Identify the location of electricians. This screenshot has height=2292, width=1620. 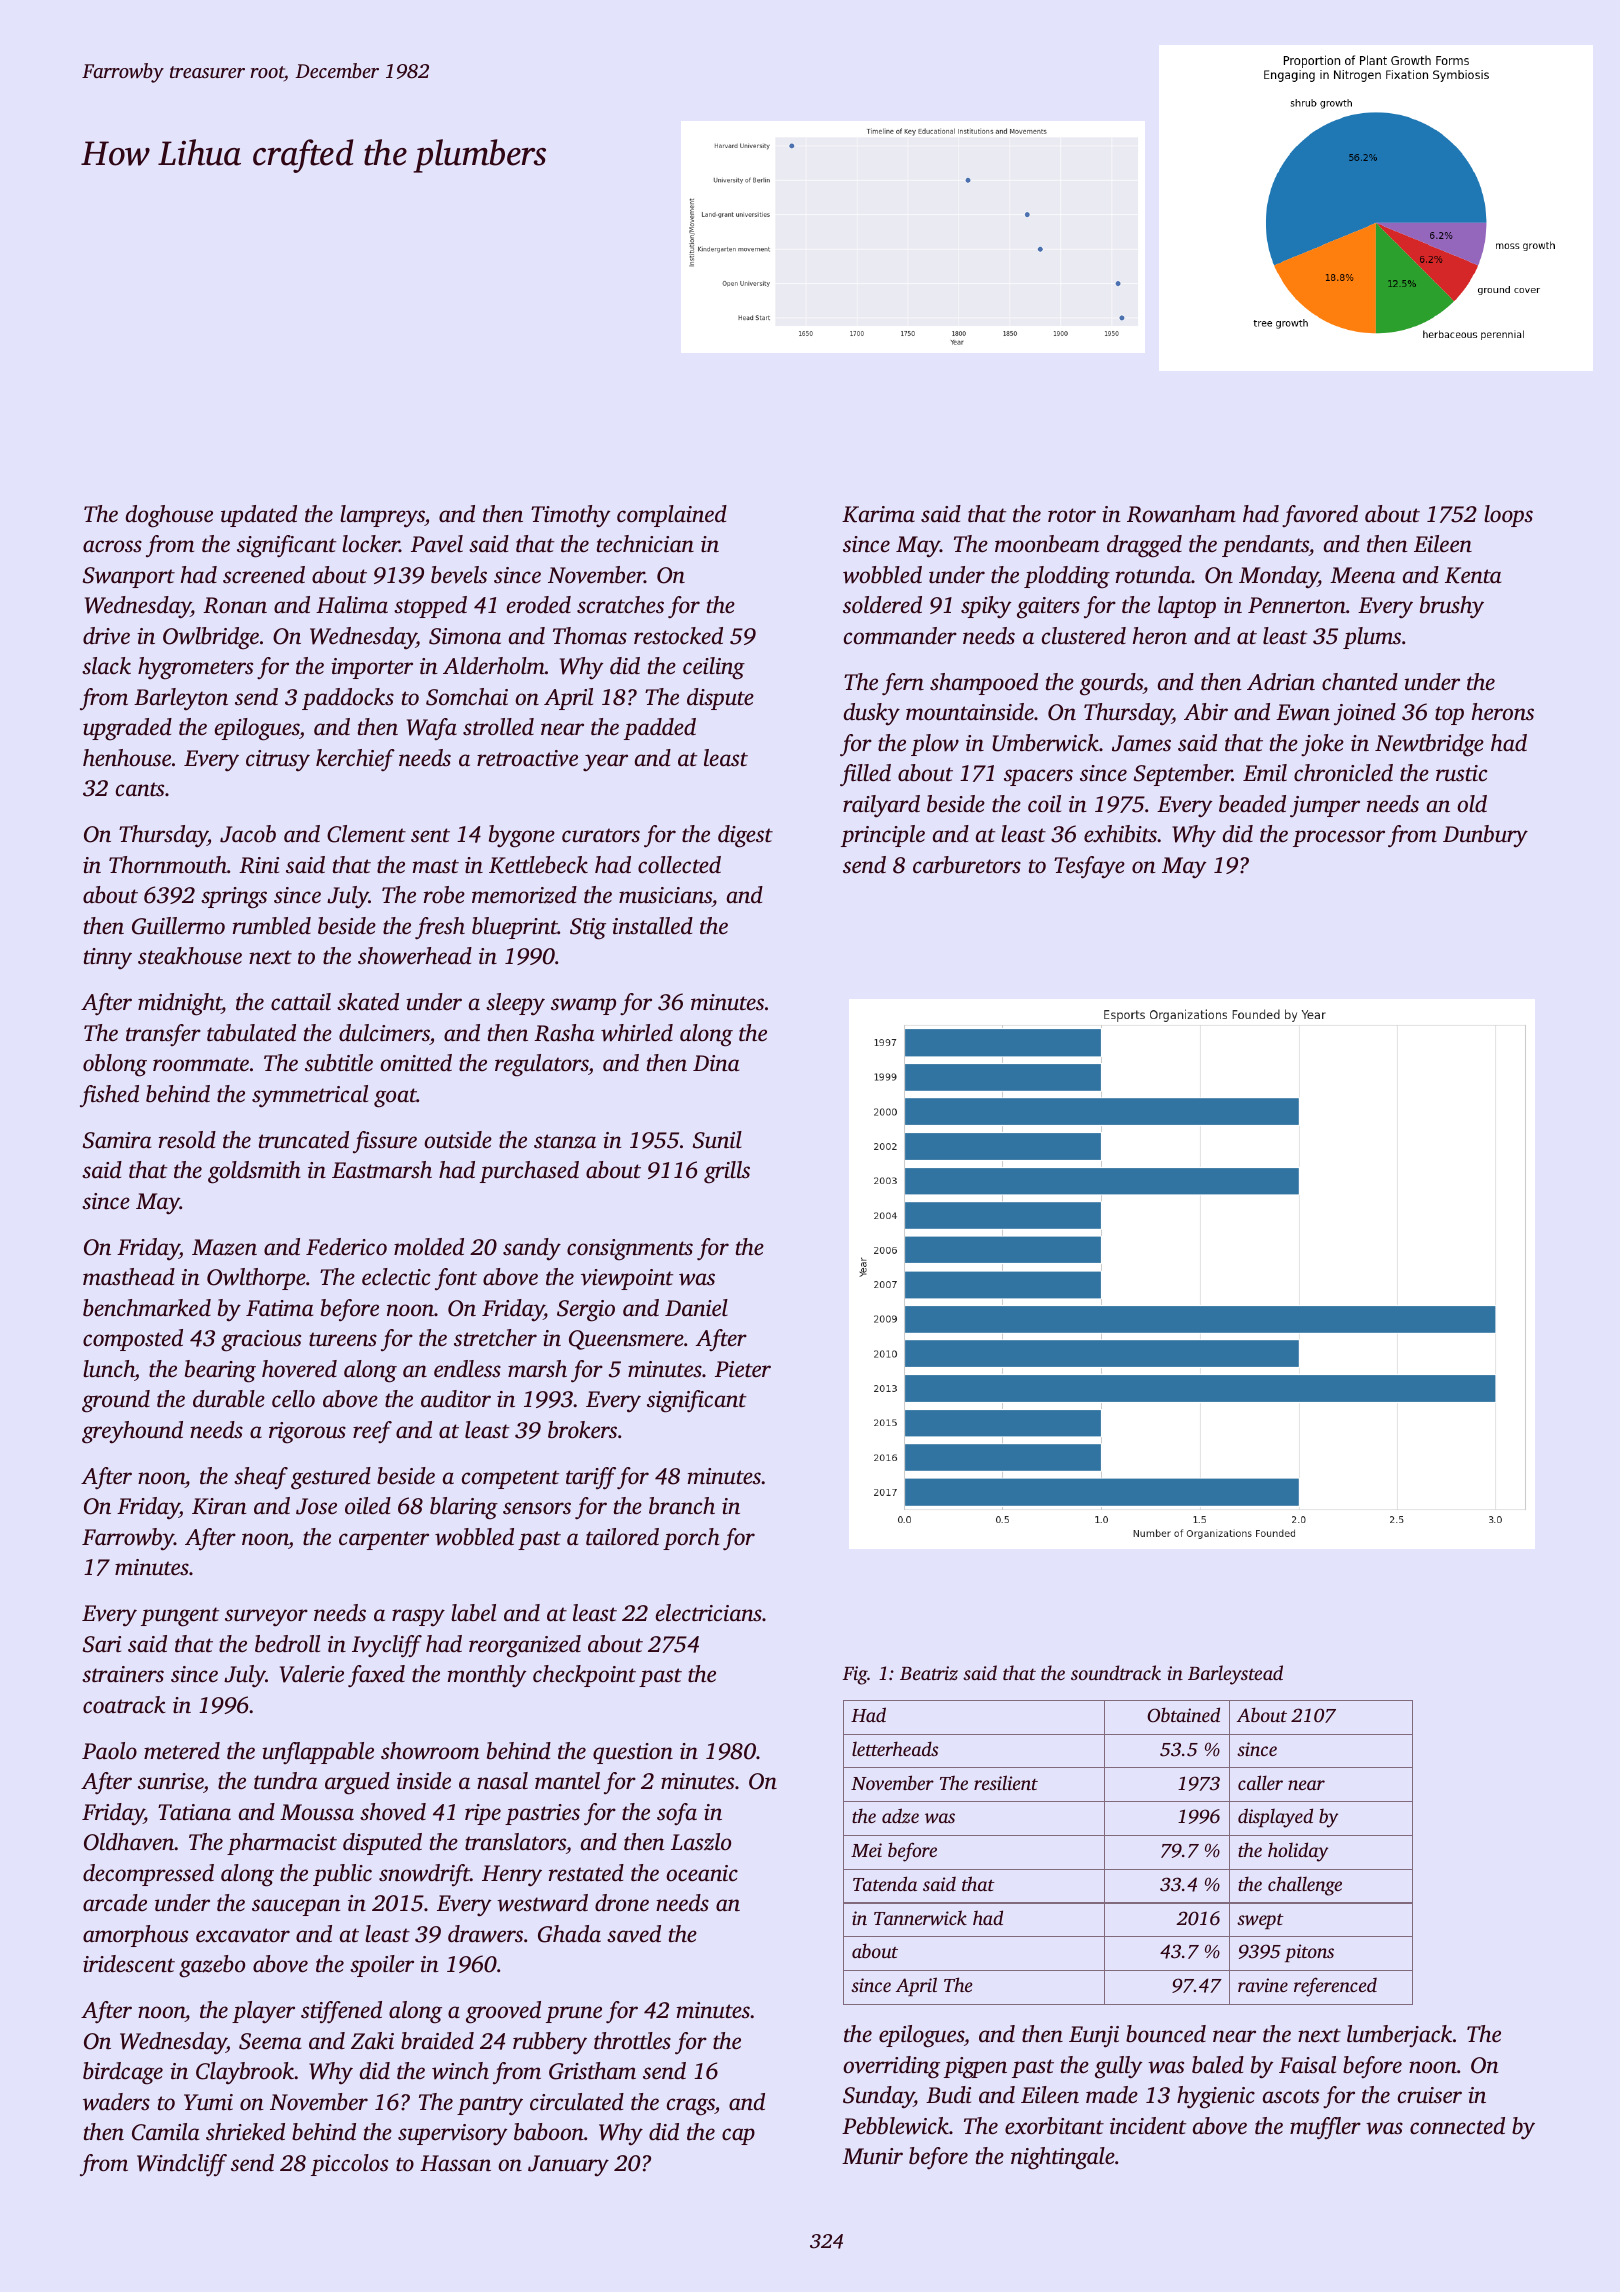
(709, 1613).
